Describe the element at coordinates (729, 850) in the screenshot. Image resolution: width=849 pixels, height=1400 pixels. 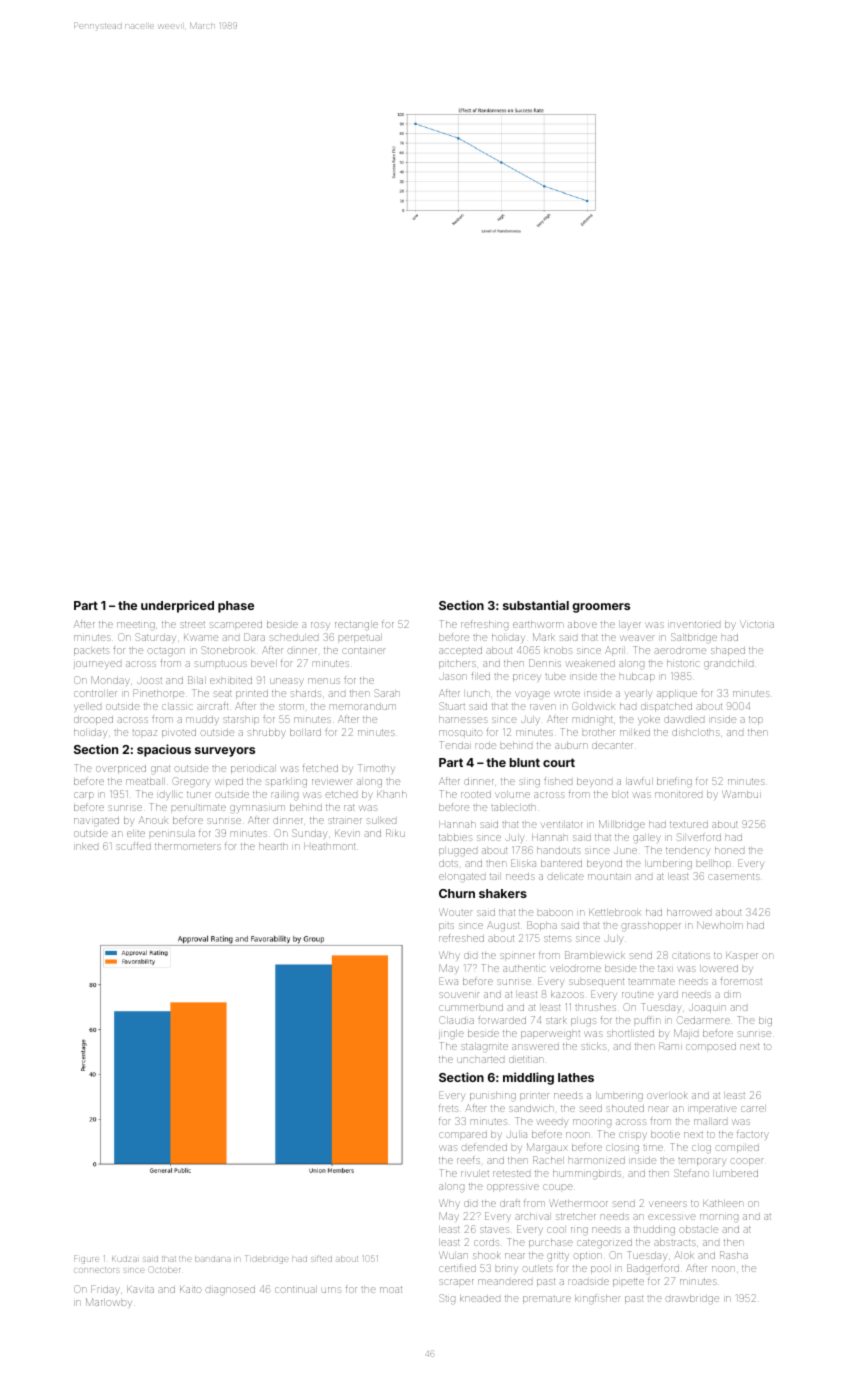
I see `honed` at that location.
